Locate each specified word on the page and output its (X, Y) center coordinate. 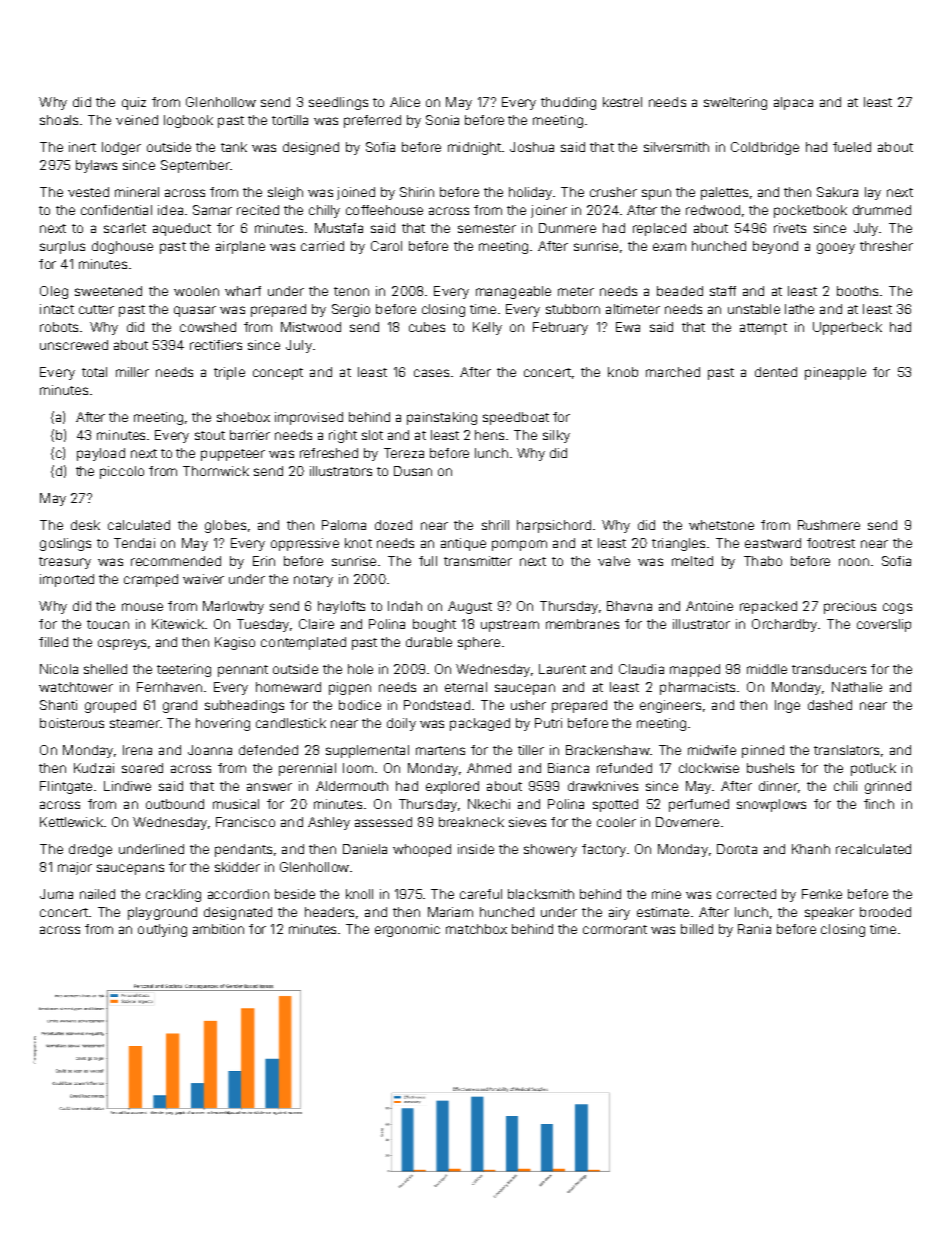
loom (358, 768)
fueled (852, 147)
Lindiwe (127, 786)
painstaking (442, 418)
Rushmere (829, 525)
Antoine (709, 606)
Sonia (442, 120)
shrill (495, 525)
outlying (162, 930)
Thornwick (216, 471)
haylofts (341, 607)
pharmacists (697, 688)
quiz (134, 103)
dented (776, 372)
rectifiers (216, 345)
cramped (151, 580)
